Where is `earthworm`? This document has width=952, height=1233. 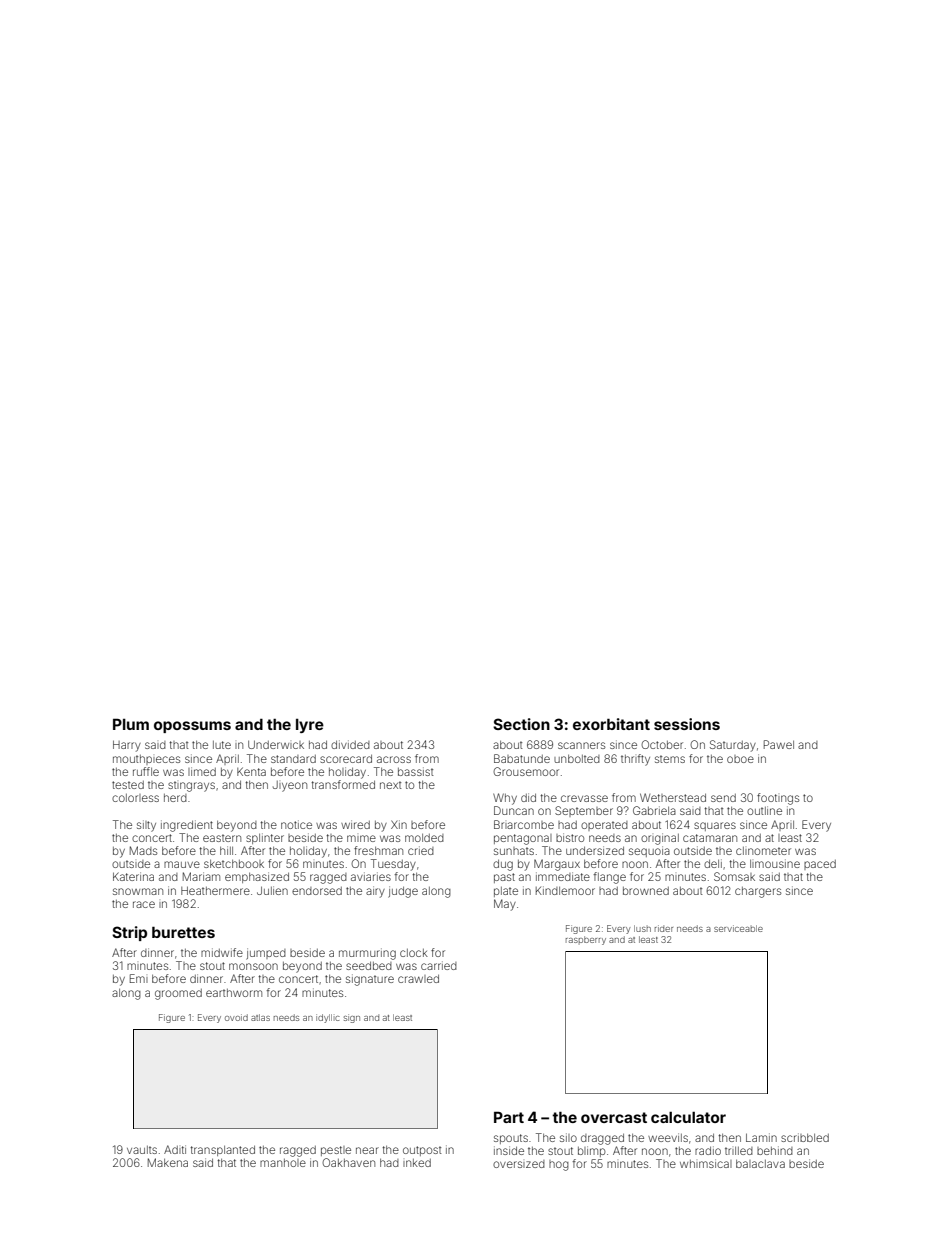
earthworm is located at coordinates (234, 993).
